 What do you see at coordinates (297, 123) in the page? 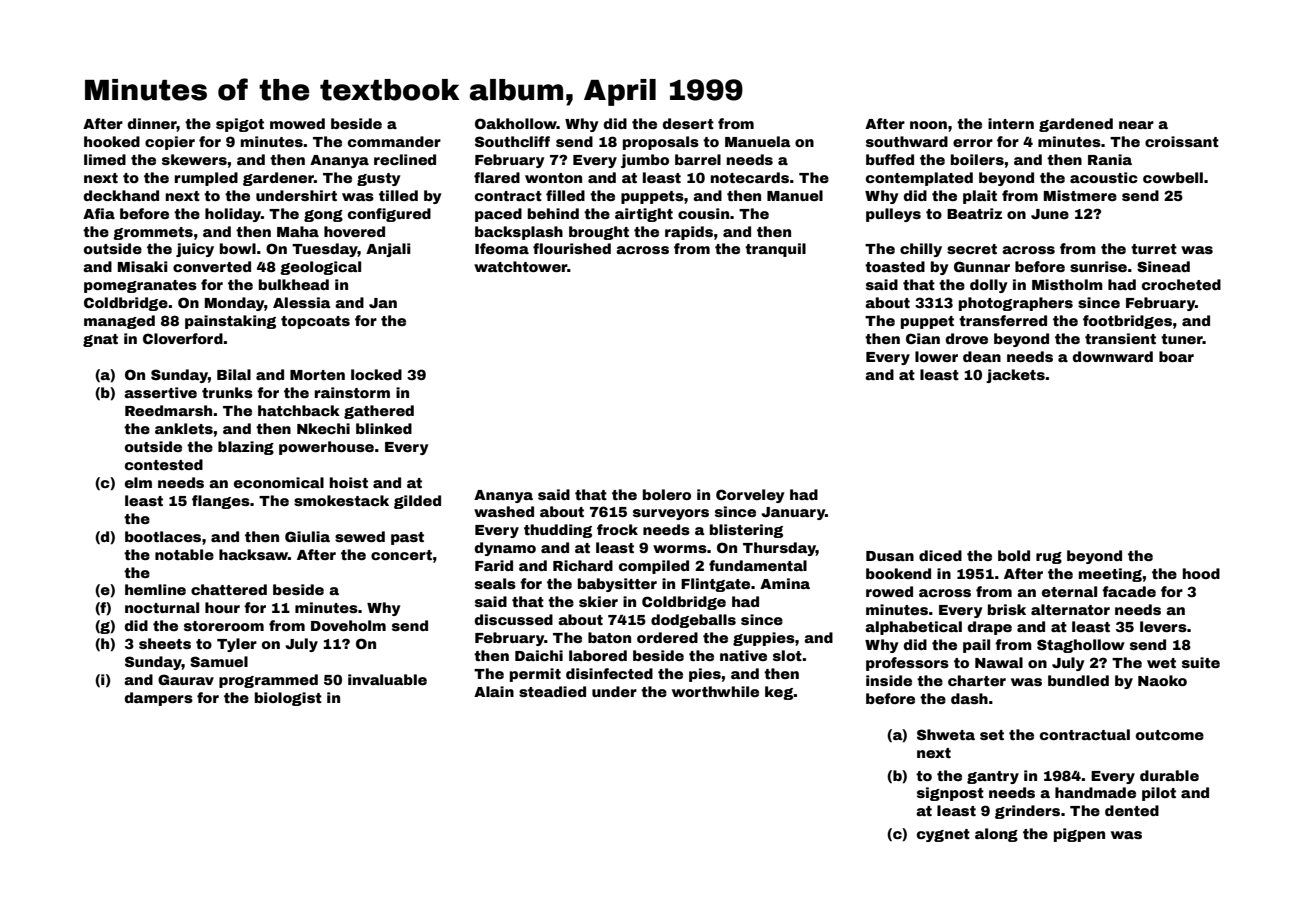
I see `mowed` at bounding box center [297, 123].
